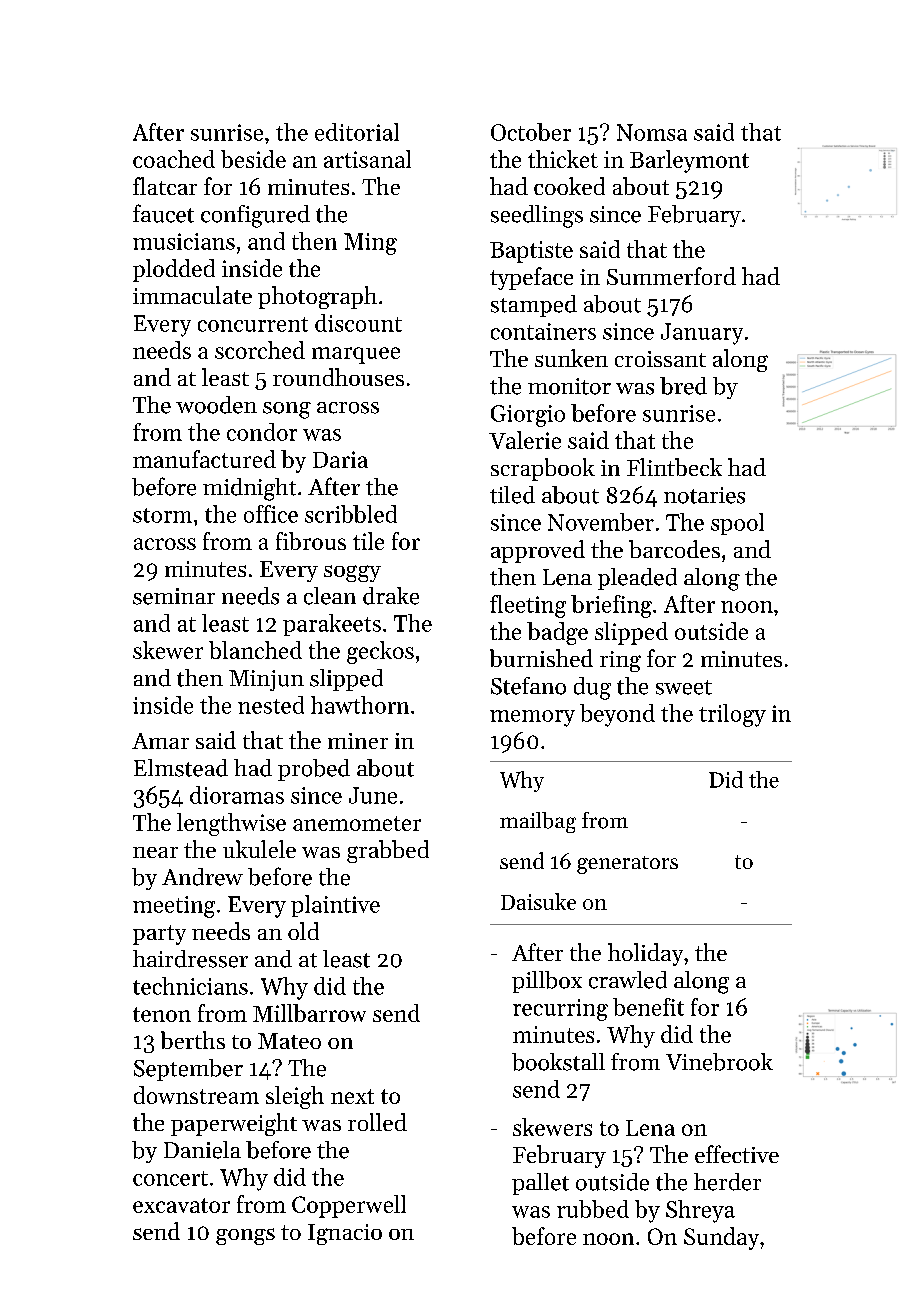  I want to click on rubbed, so click(593, 1209).
